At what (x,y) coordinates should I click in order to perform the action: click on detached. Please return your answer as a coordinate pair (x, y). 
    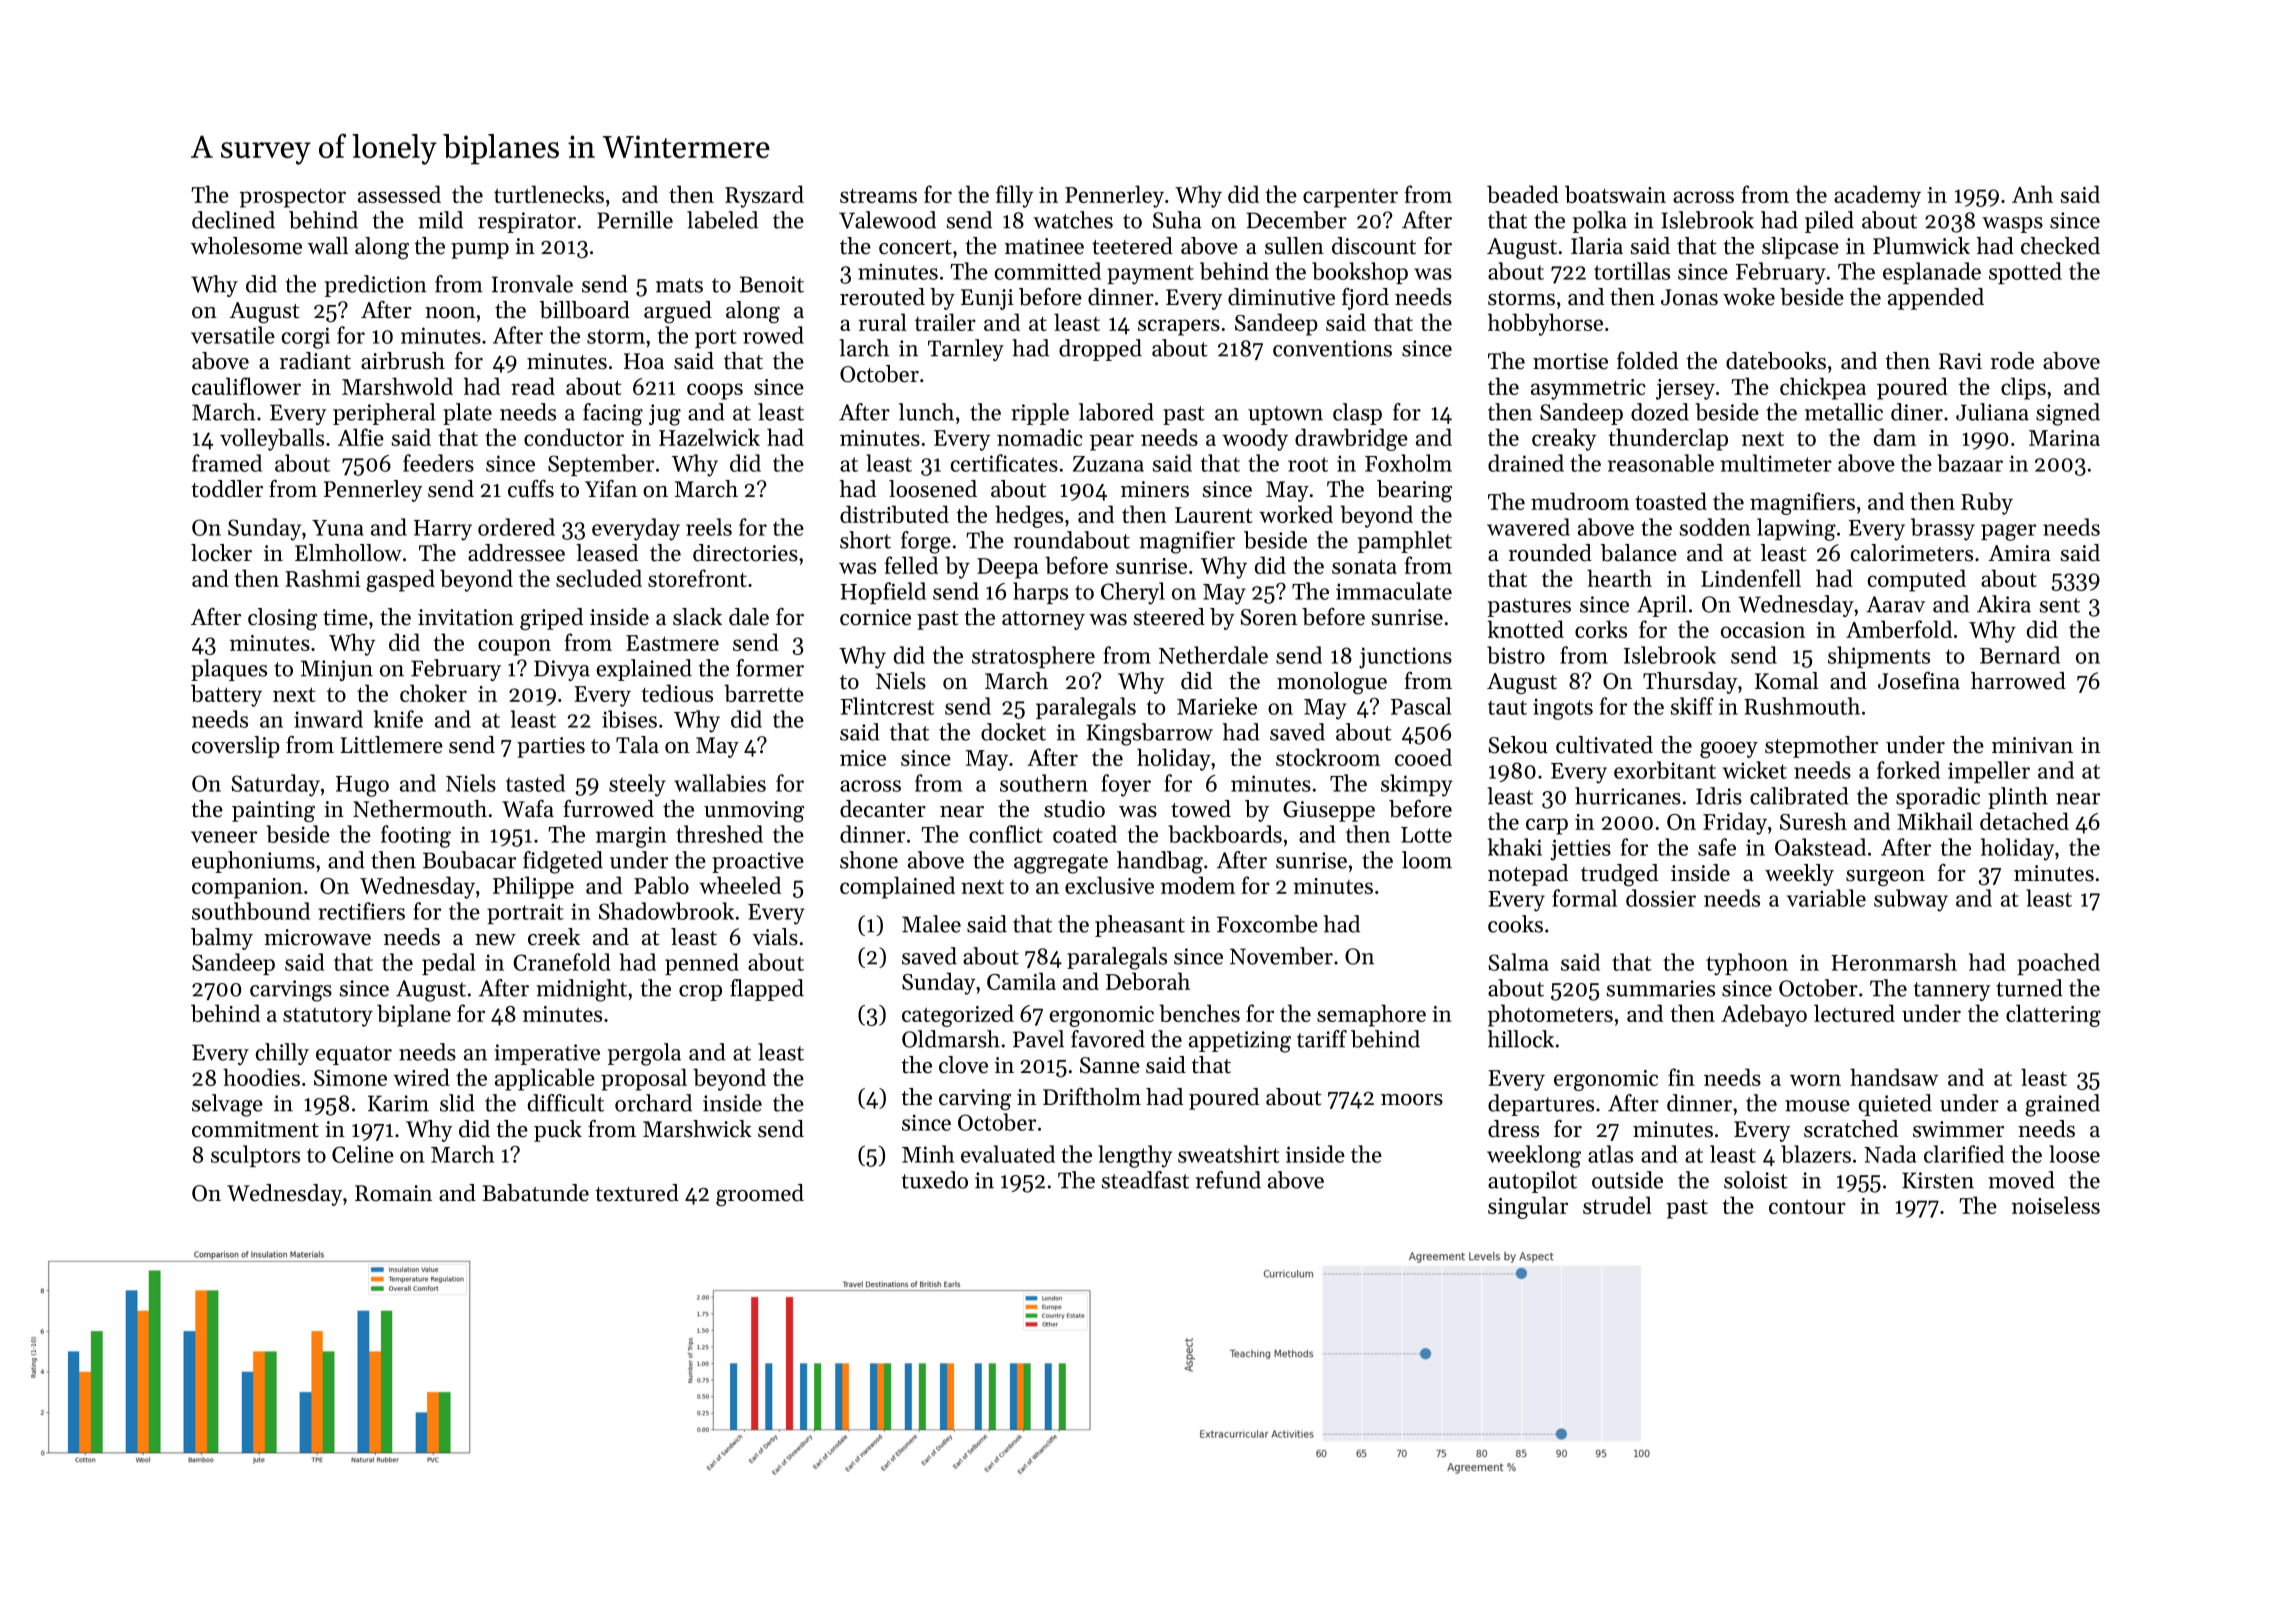
    Looking at the image, I should click on (2024, 821).
